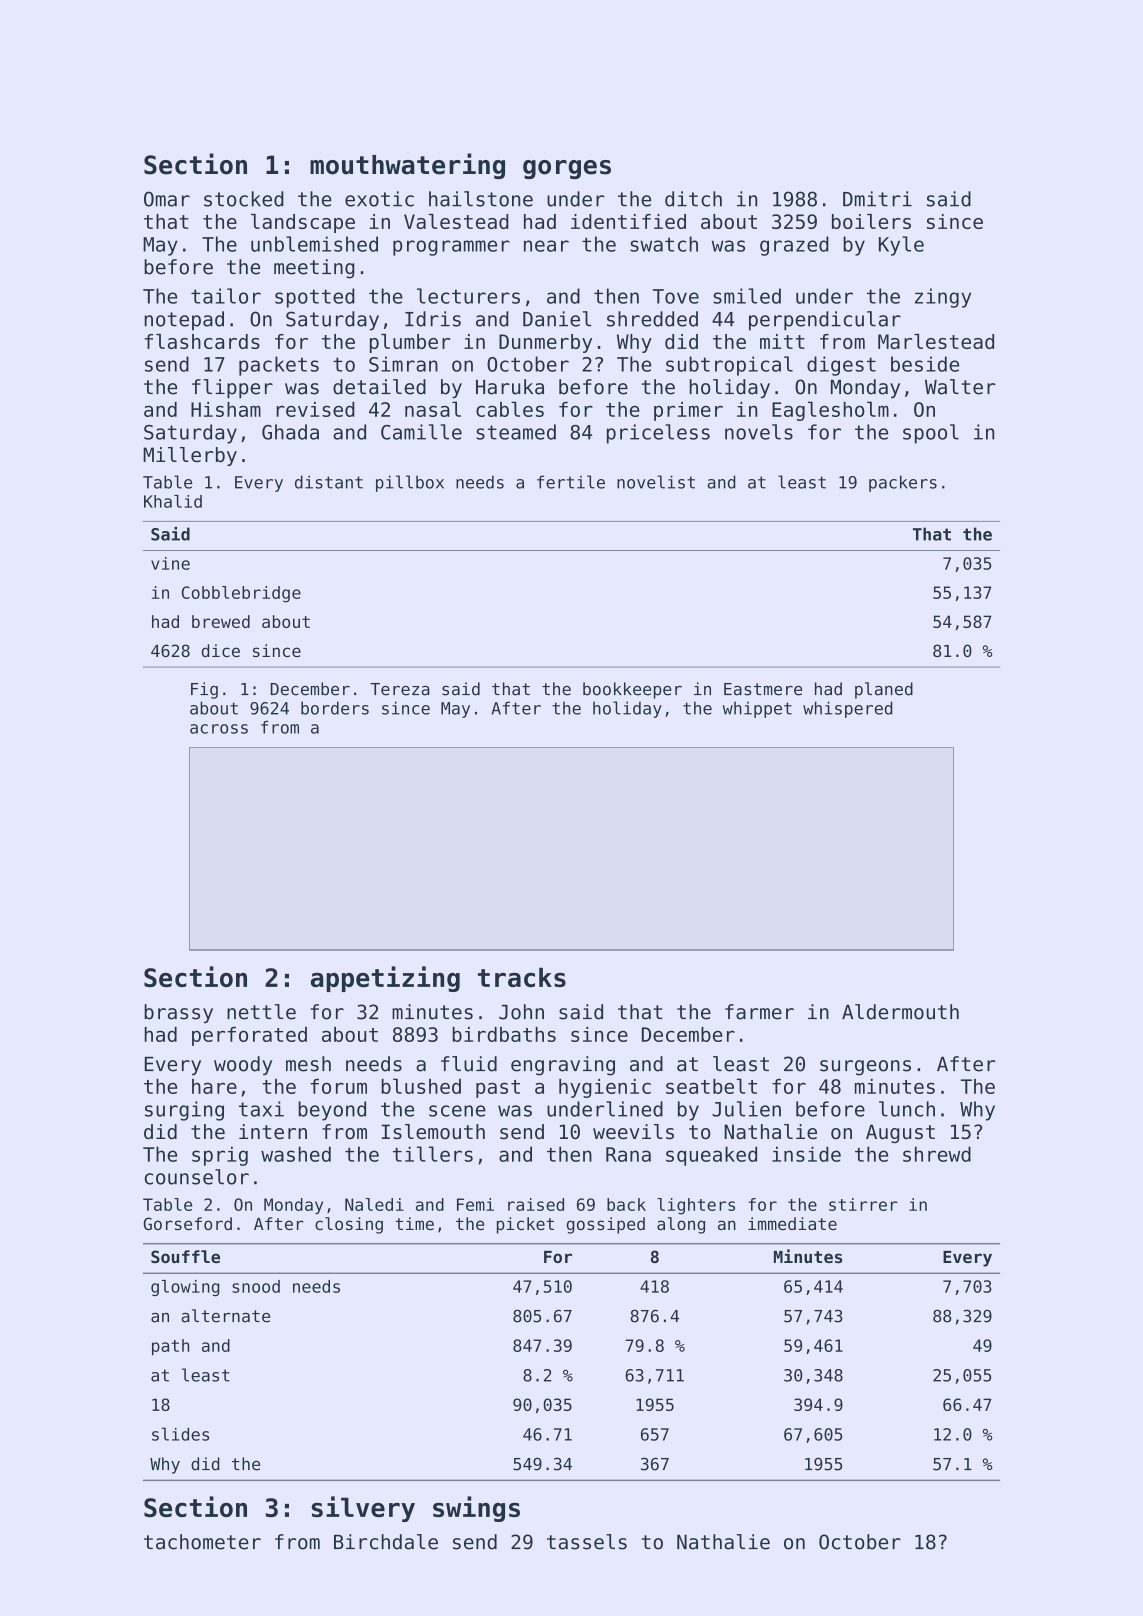 The image size is (1143, 1616). I want to click on Ghada, so click(290, 432).
